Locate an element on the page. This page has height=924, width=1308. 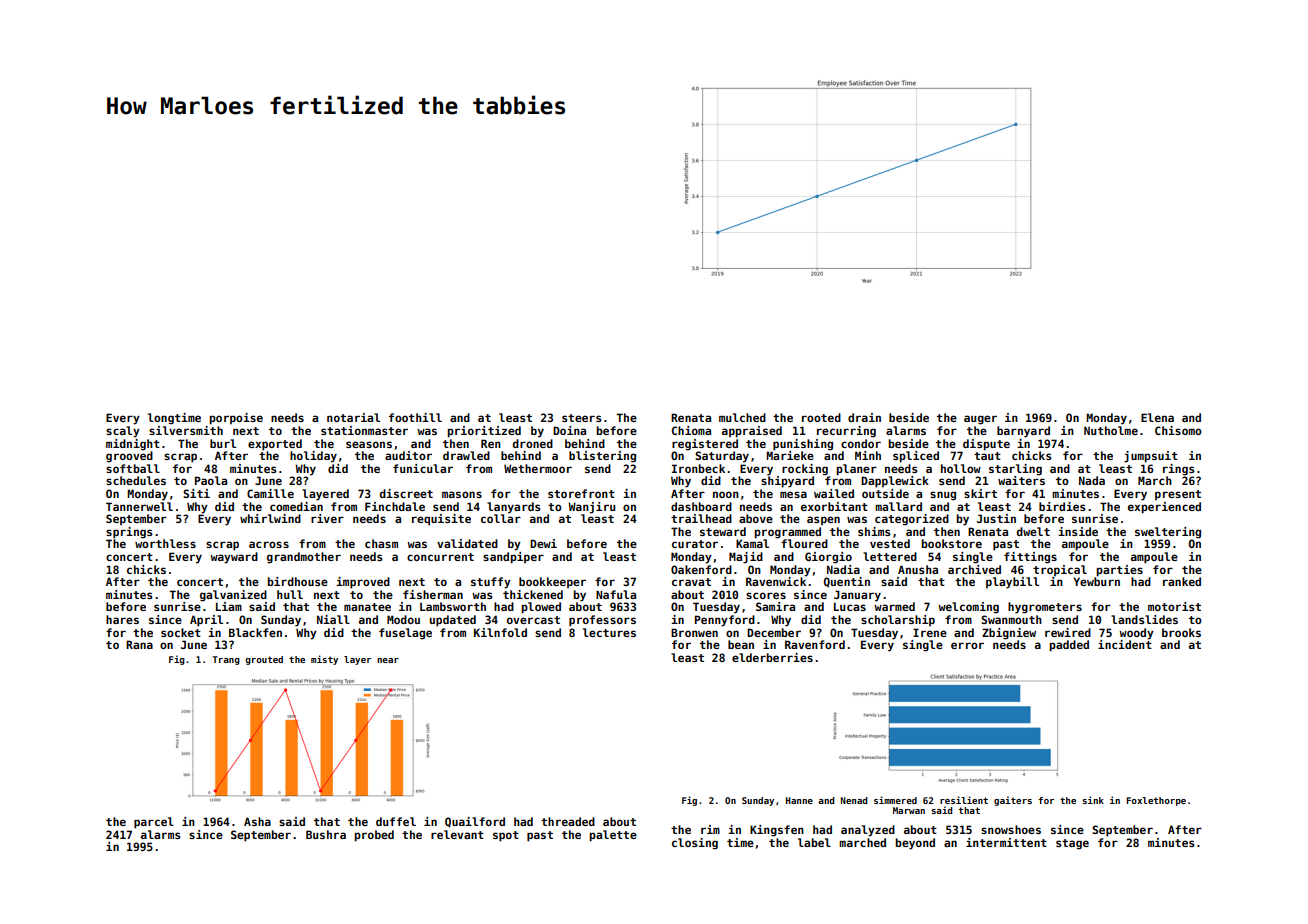
Blackfen is located at coordinates (255, 632).
